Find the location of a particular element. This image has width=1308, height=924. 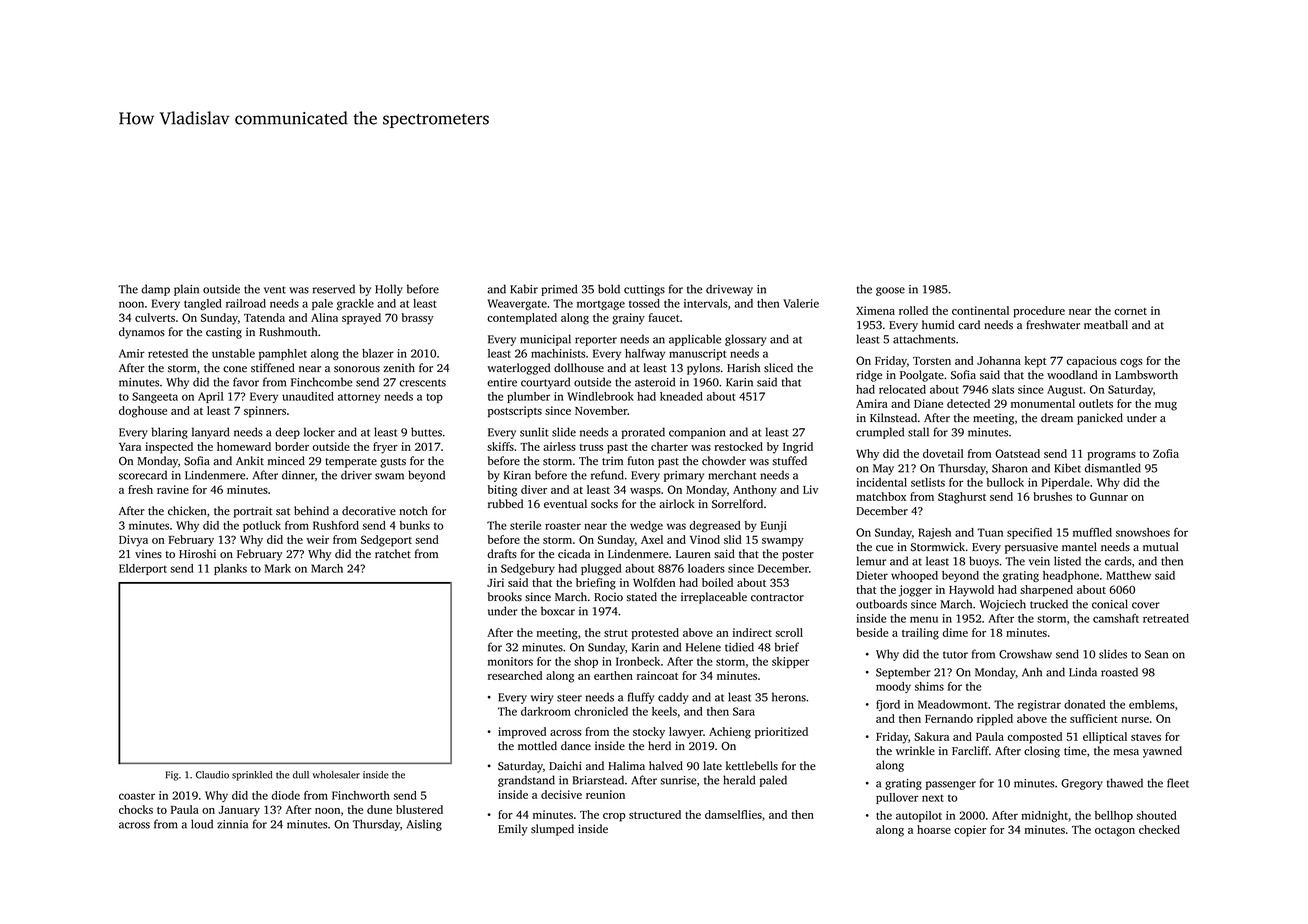

spinners is located at coordinates (265, 412).
